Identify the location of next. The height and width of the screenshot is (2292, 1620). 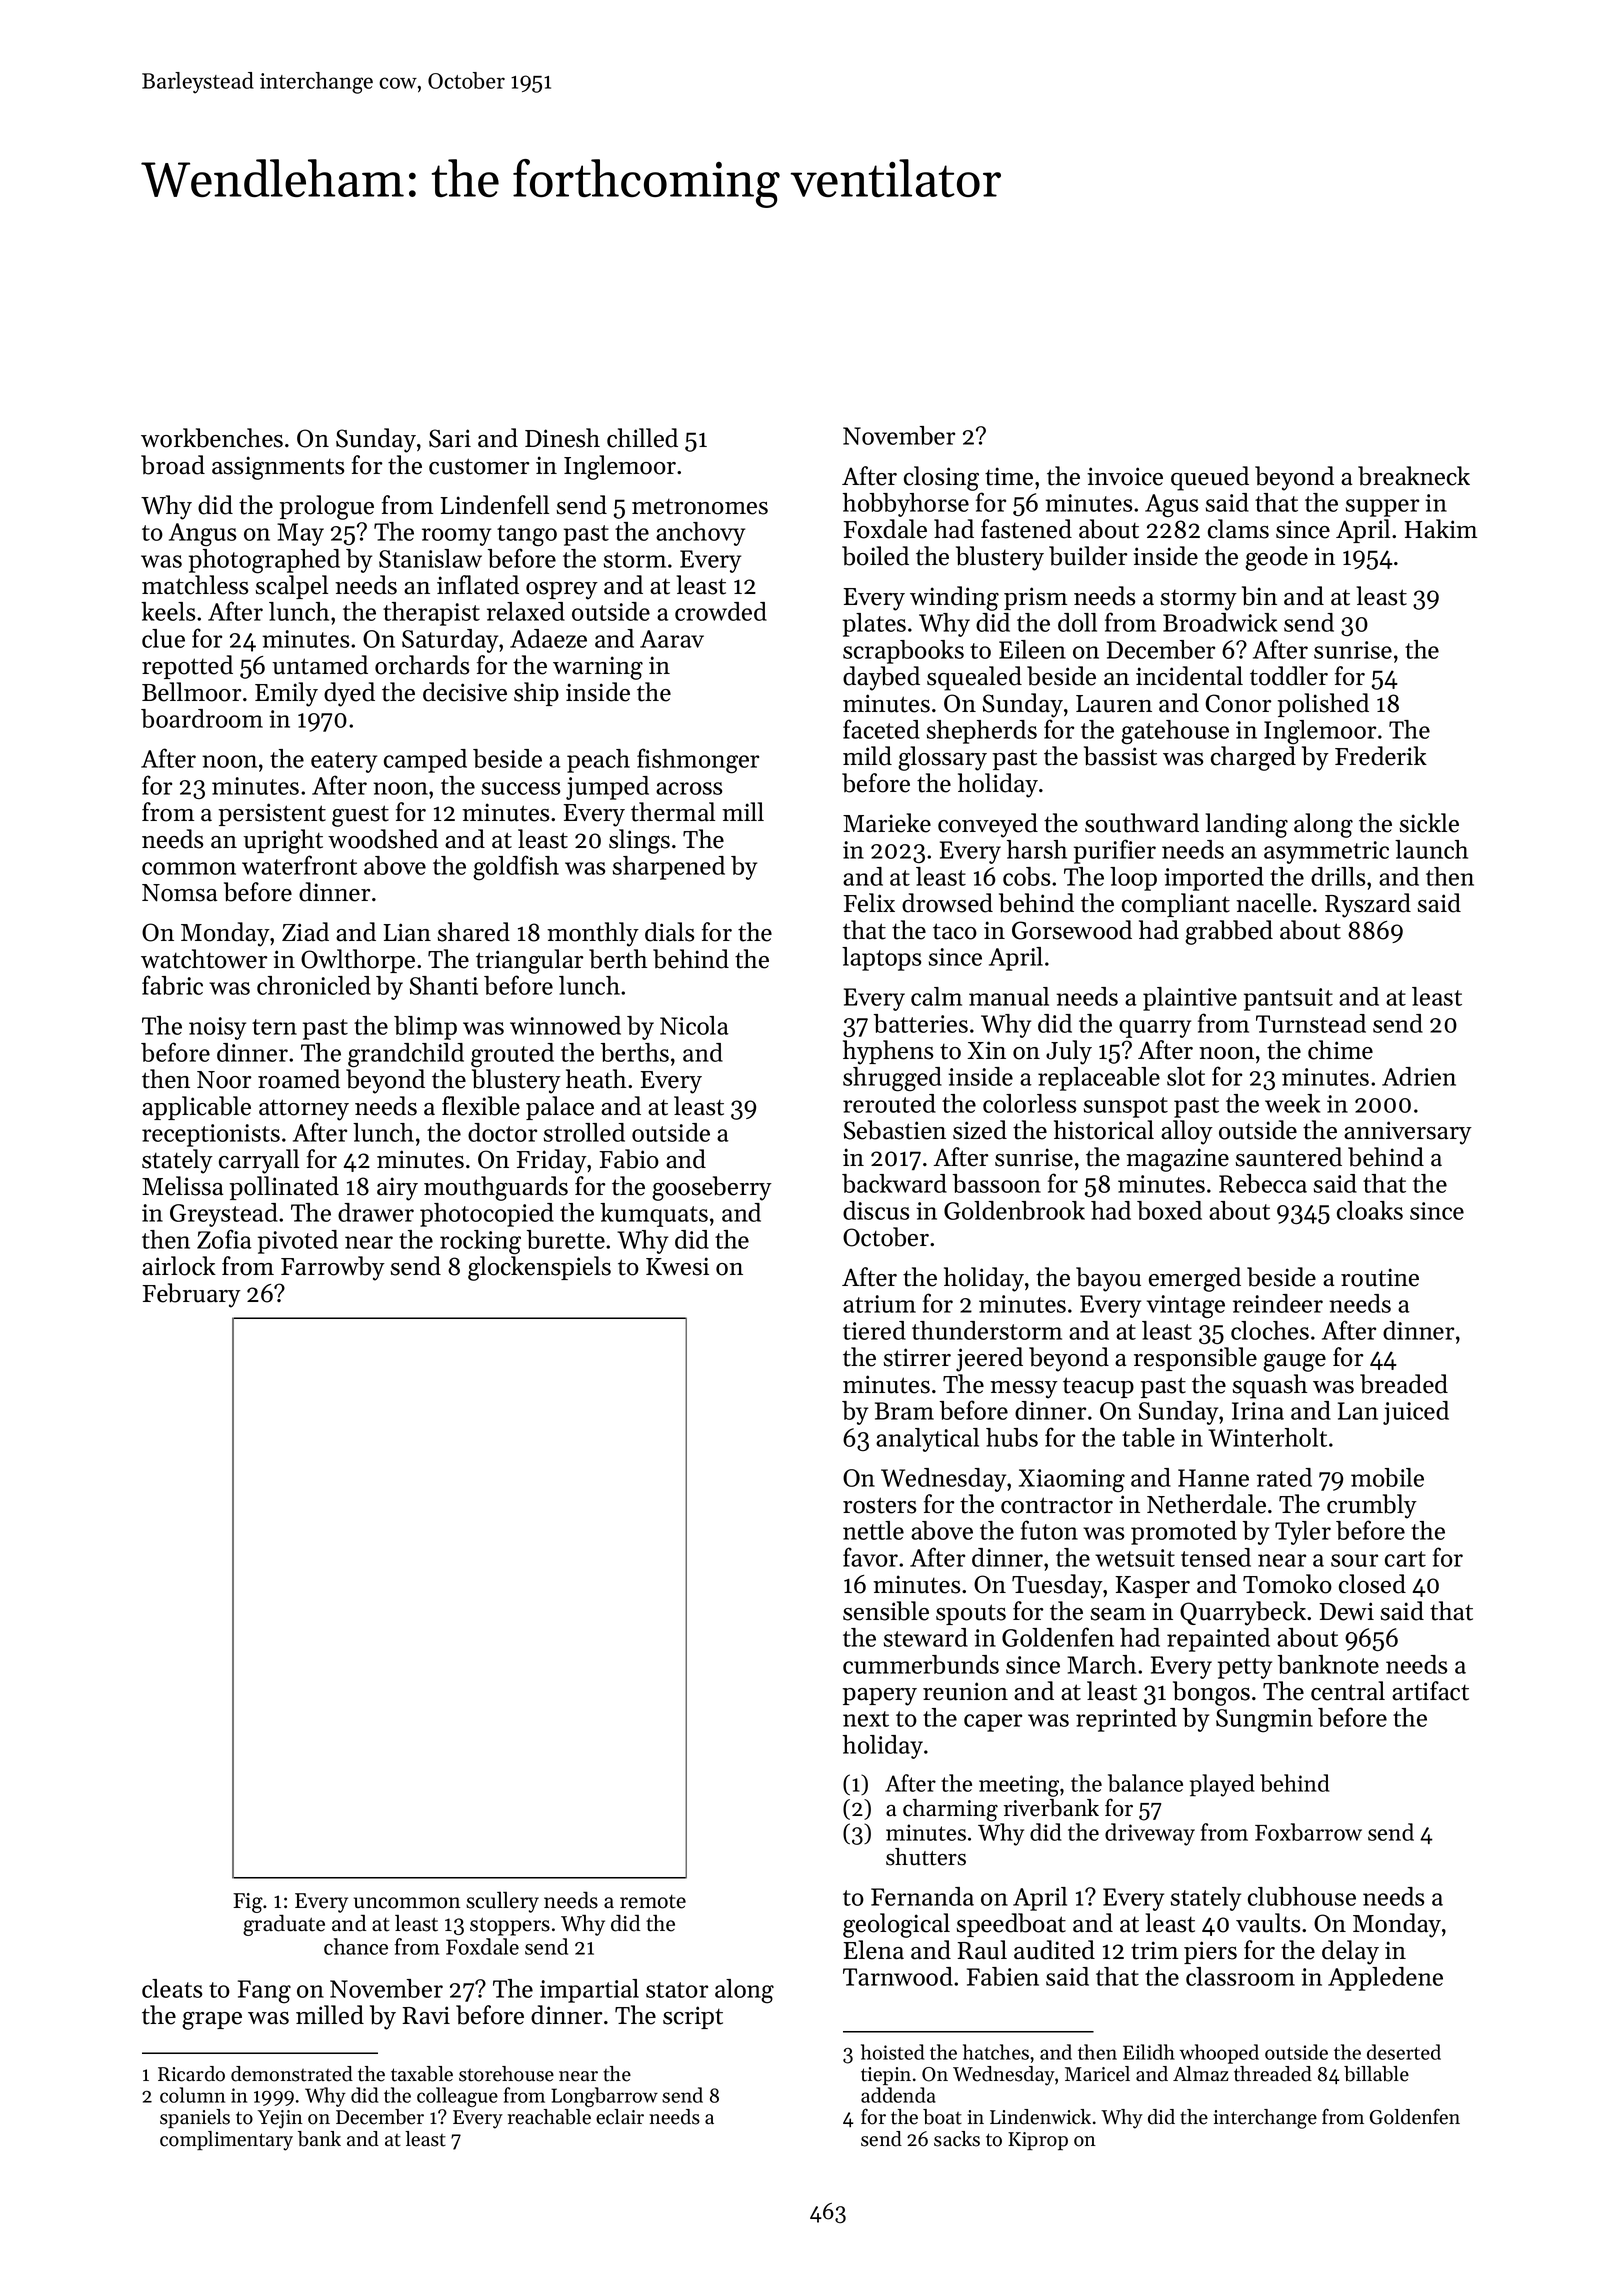
(866, 1719).
